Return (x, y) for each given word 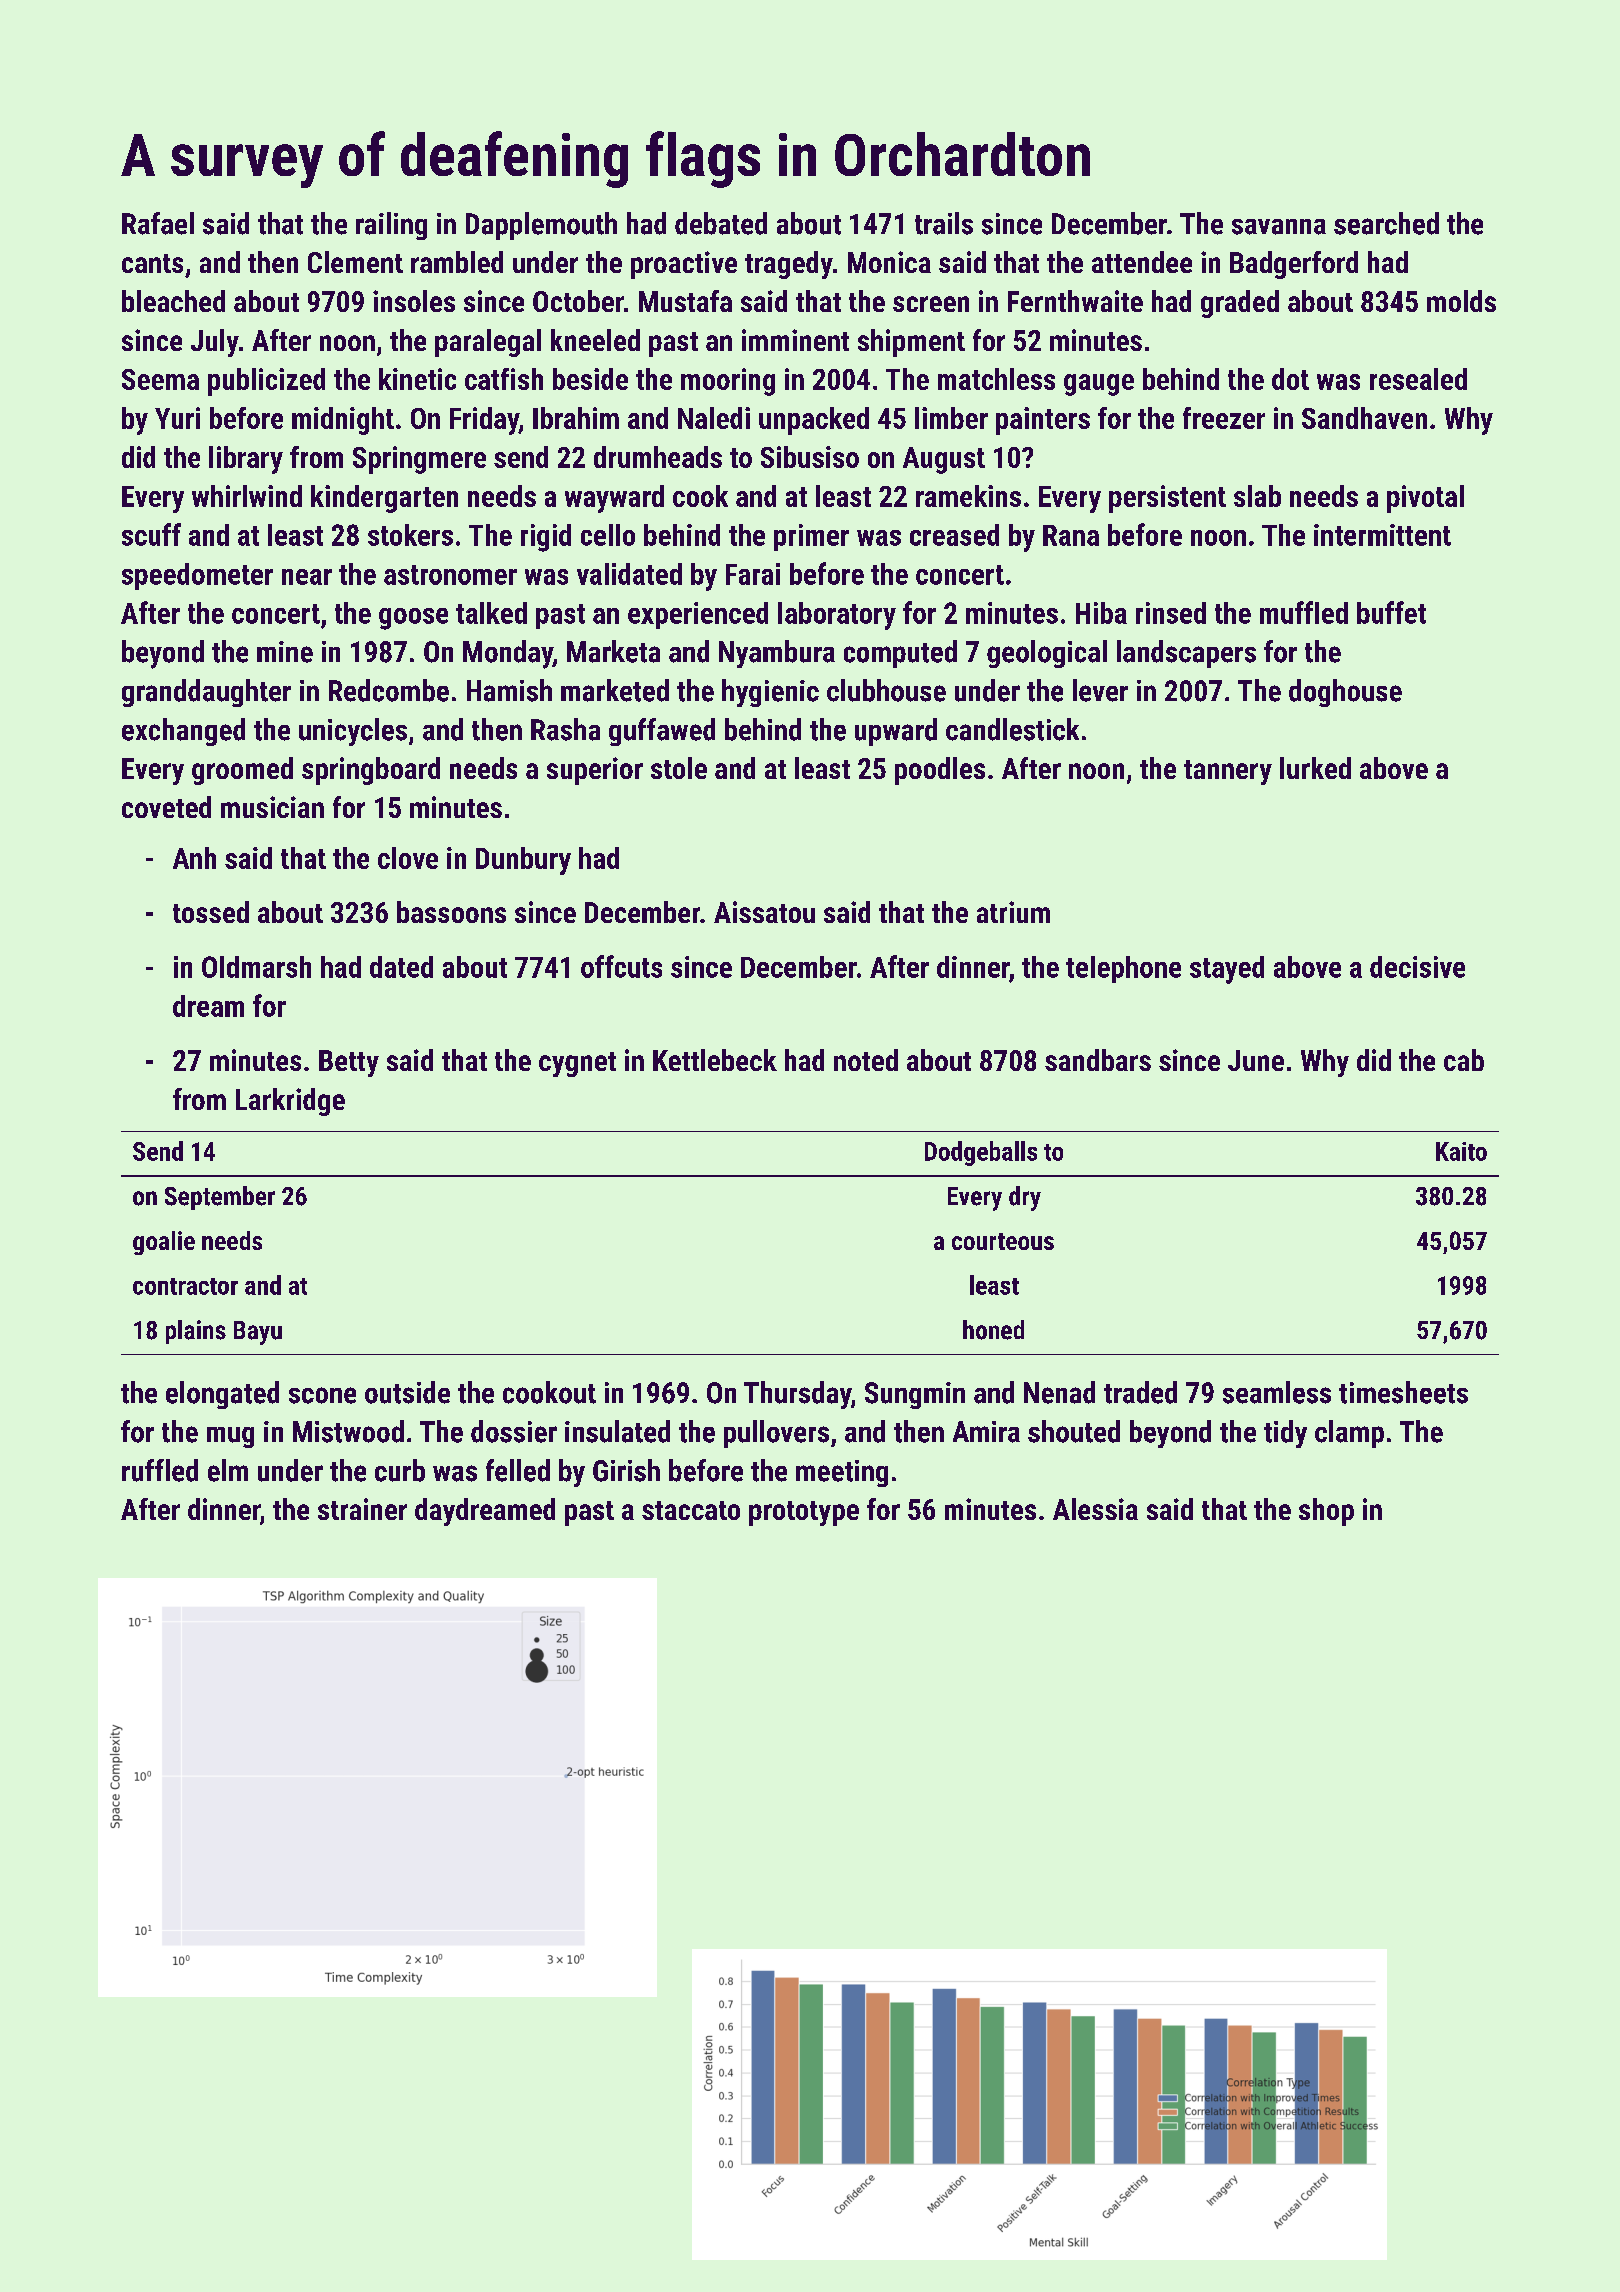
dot (1290, 379)
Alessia (1095, 1509)
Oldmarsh (256, 967)
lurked (1315, 768)
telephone (1123, 969)
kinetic (417, 379)
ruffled (160, 1470)
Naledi (714, 418)
